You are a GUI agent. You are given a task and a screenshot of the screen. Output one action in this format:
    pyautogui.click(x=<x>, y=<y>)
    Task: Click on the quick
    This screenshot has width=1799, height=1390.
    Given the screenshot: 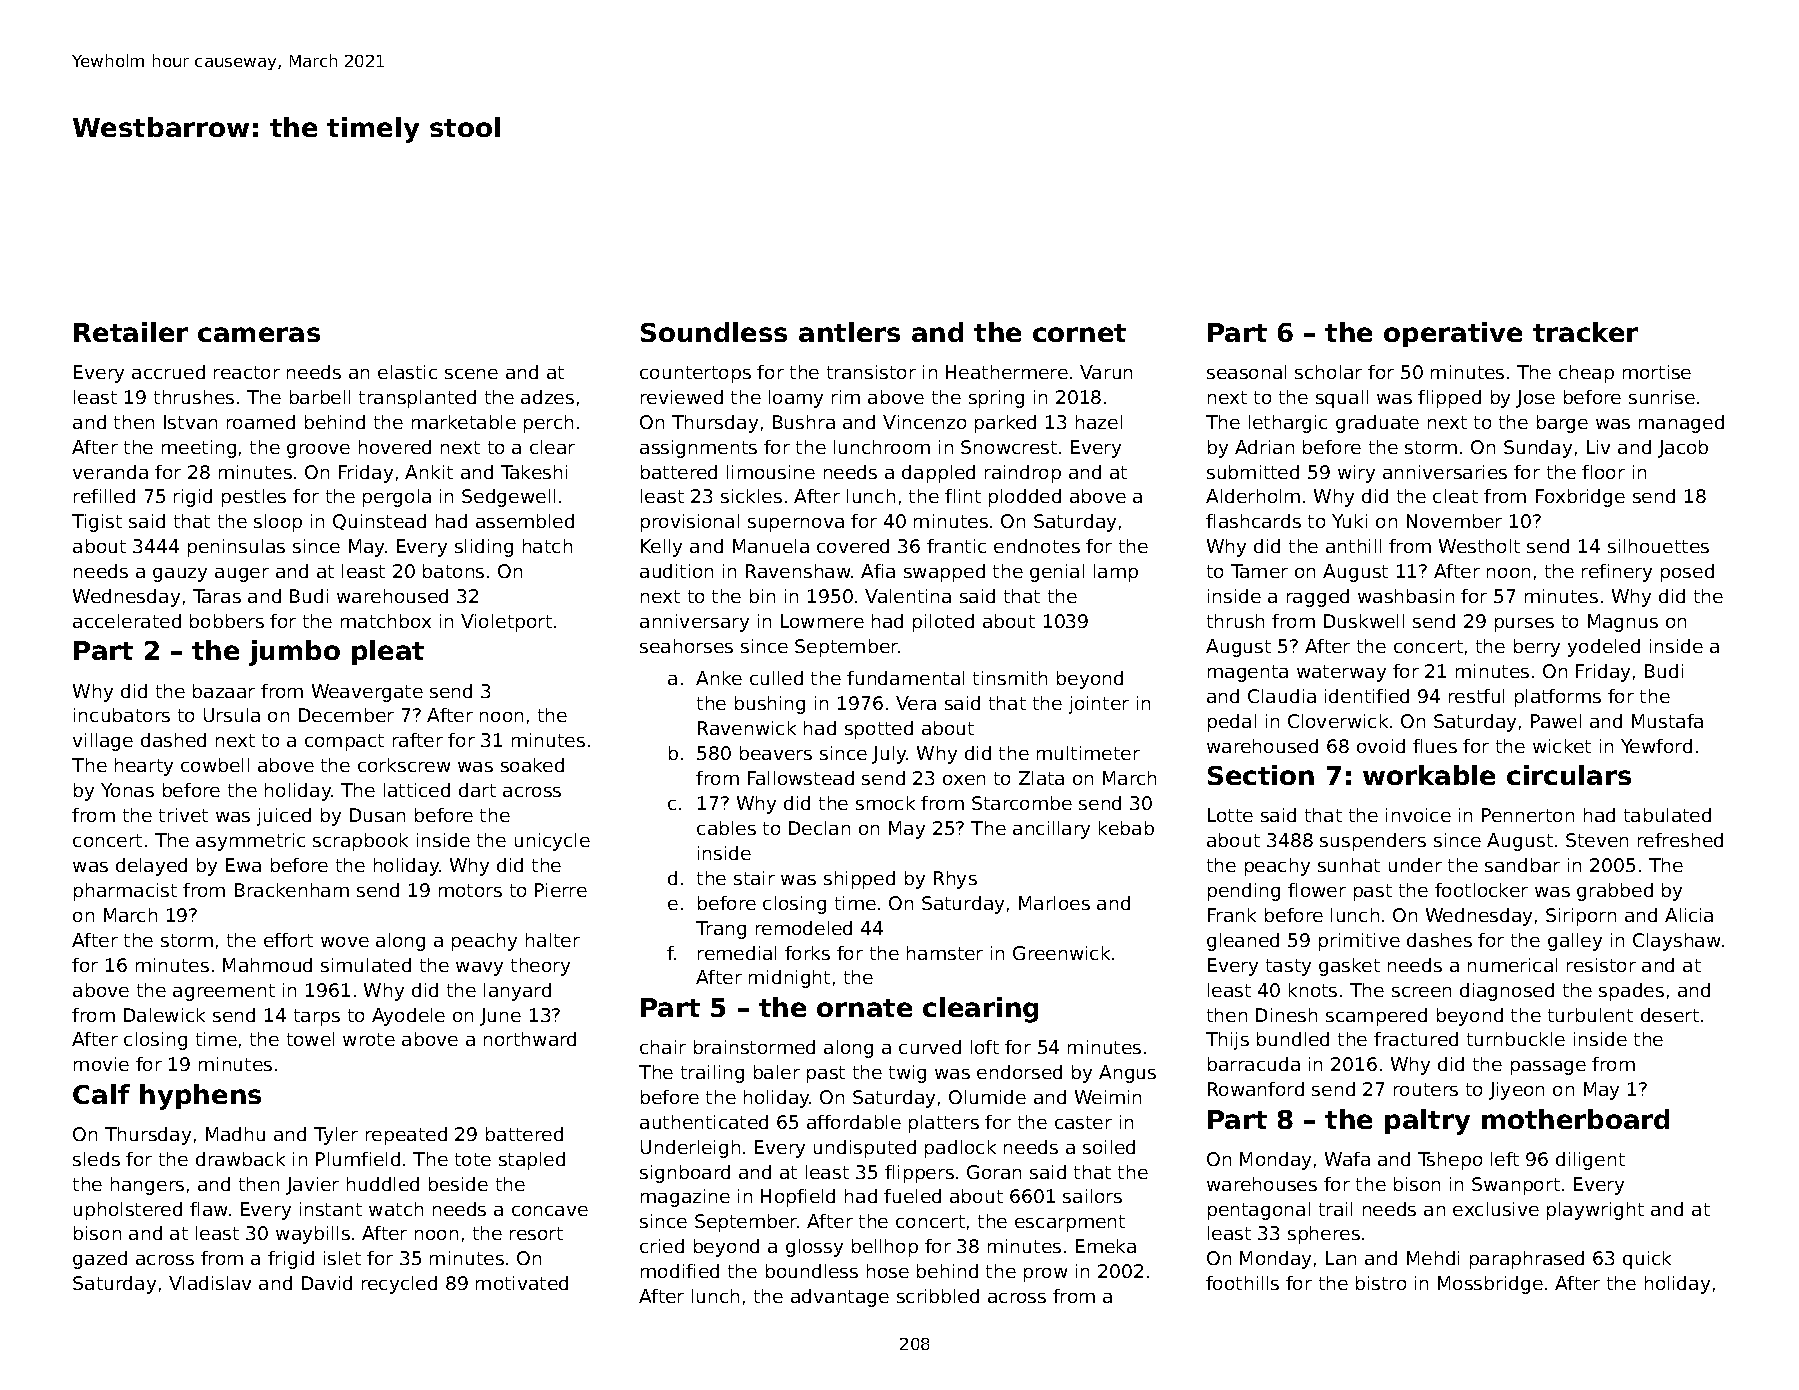 What is the action you would take?
    pyautogui.click(x=1647, y=1260)
